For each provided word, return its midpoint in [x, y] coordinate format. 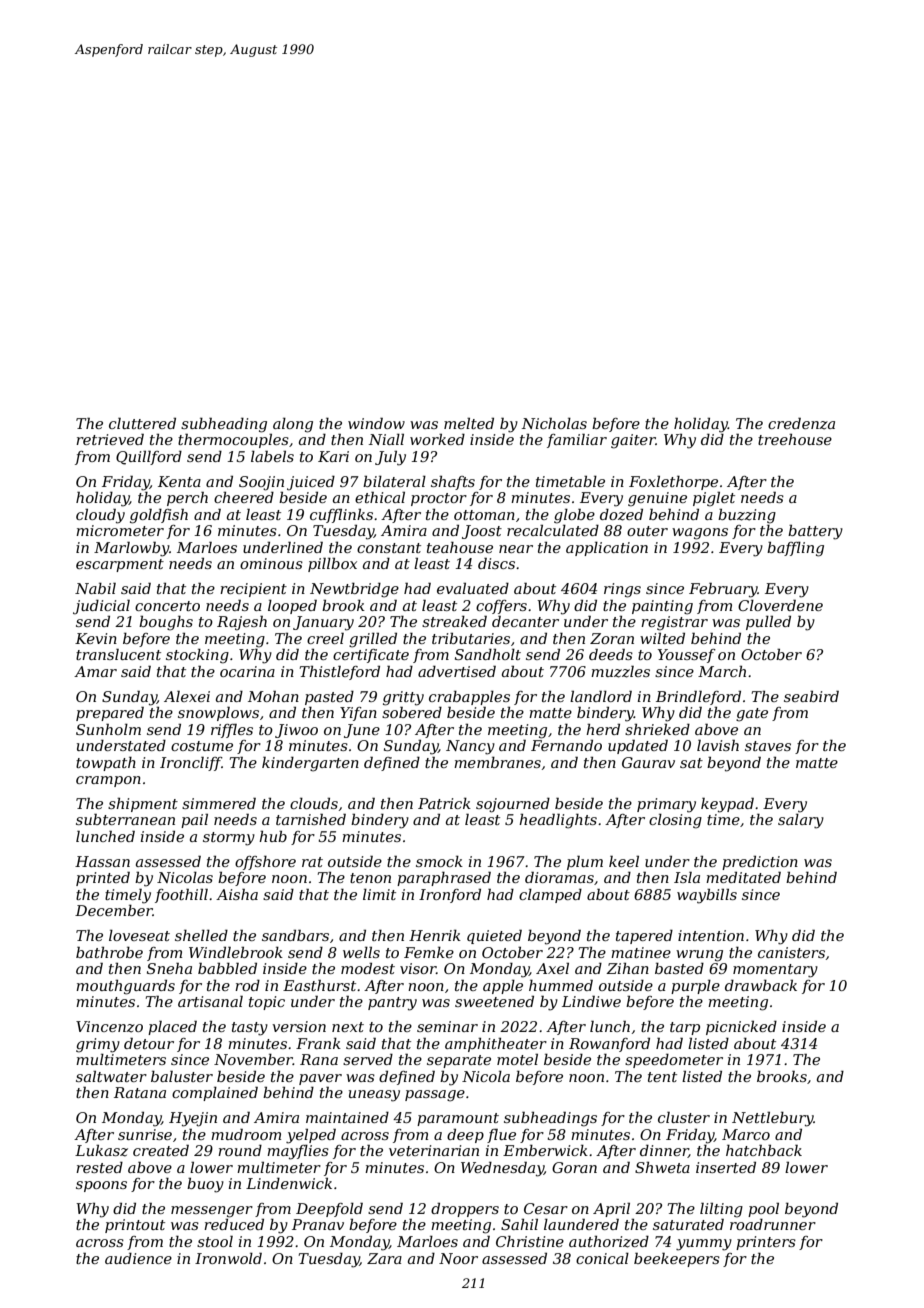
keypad [727, 805]
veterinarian [434, 1150]
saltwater [111, 1076]
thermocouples [233, 440]
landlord [601, 696]
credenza [801, 423]
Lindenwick [289, 1183]
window [376, 423]
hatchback [764, 1150]
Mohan [273, 696]
